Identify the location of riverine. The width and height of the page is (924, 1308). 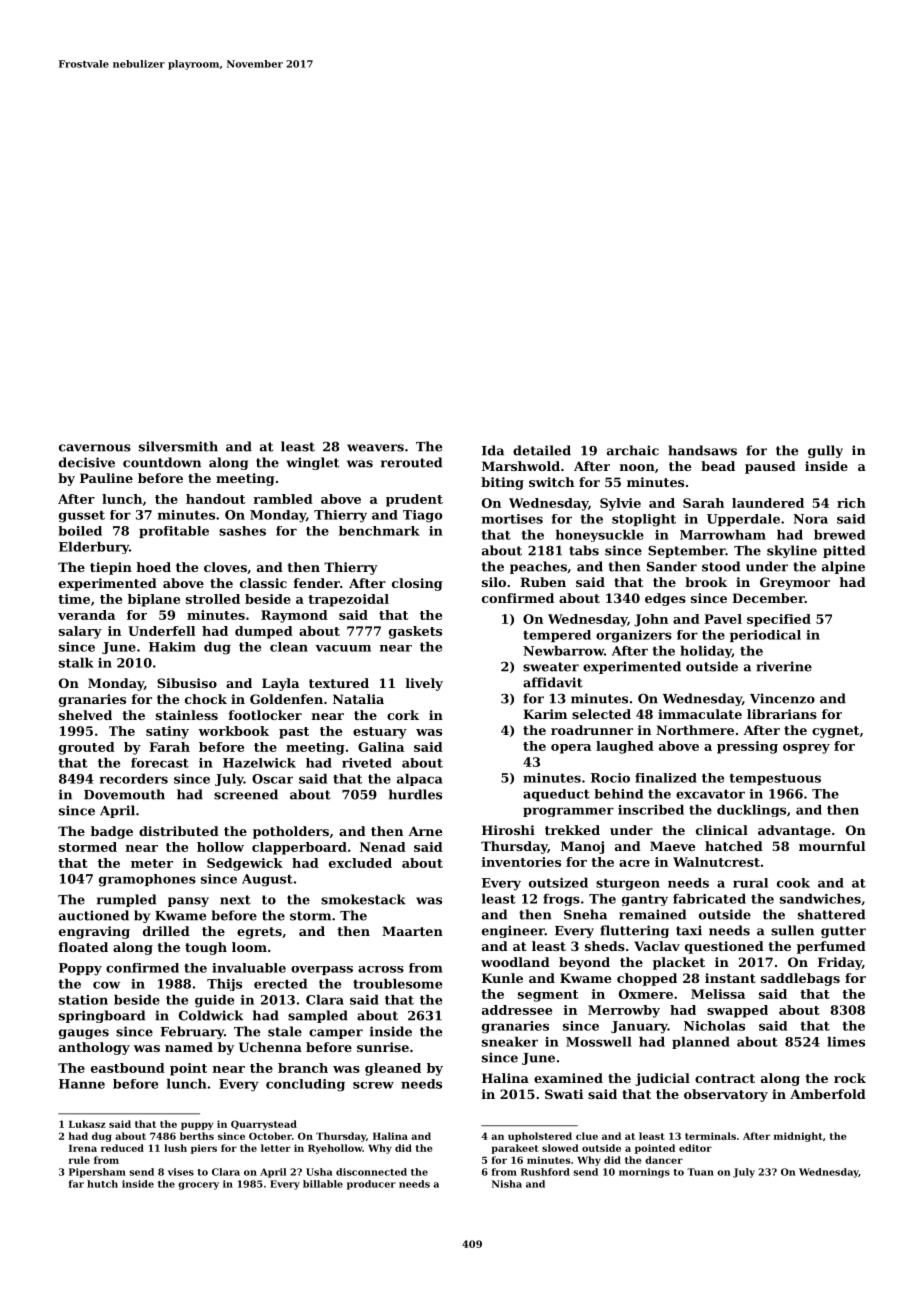
(784, 666).
